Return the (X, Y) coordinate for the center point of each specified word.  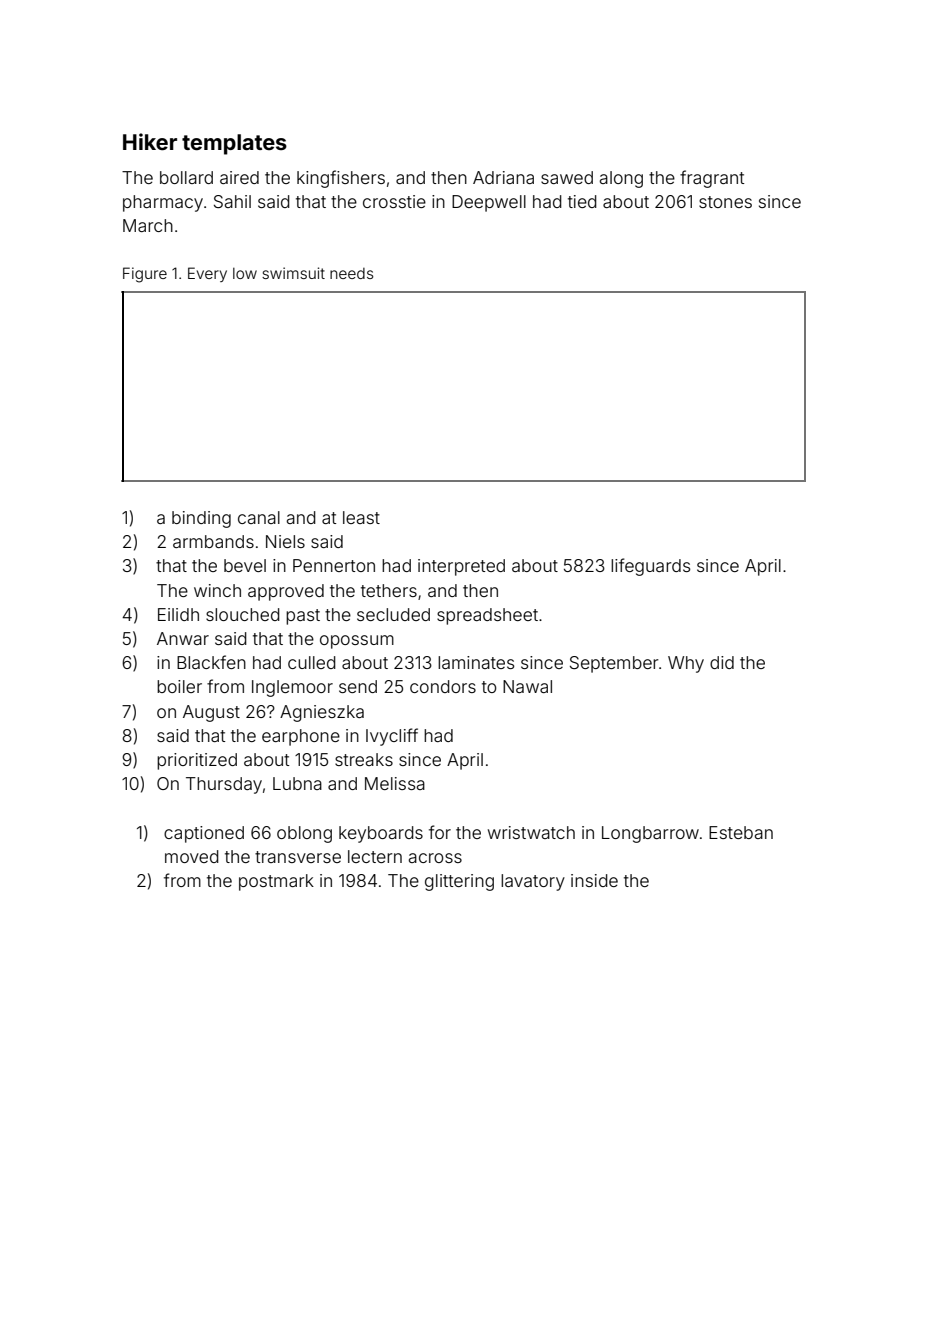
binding (201, 519)
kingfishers (341, 179)
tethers (389, 590)
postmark (276, 882)
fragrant (712, 179)
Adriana (503, 177)
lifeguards (650, 567)
